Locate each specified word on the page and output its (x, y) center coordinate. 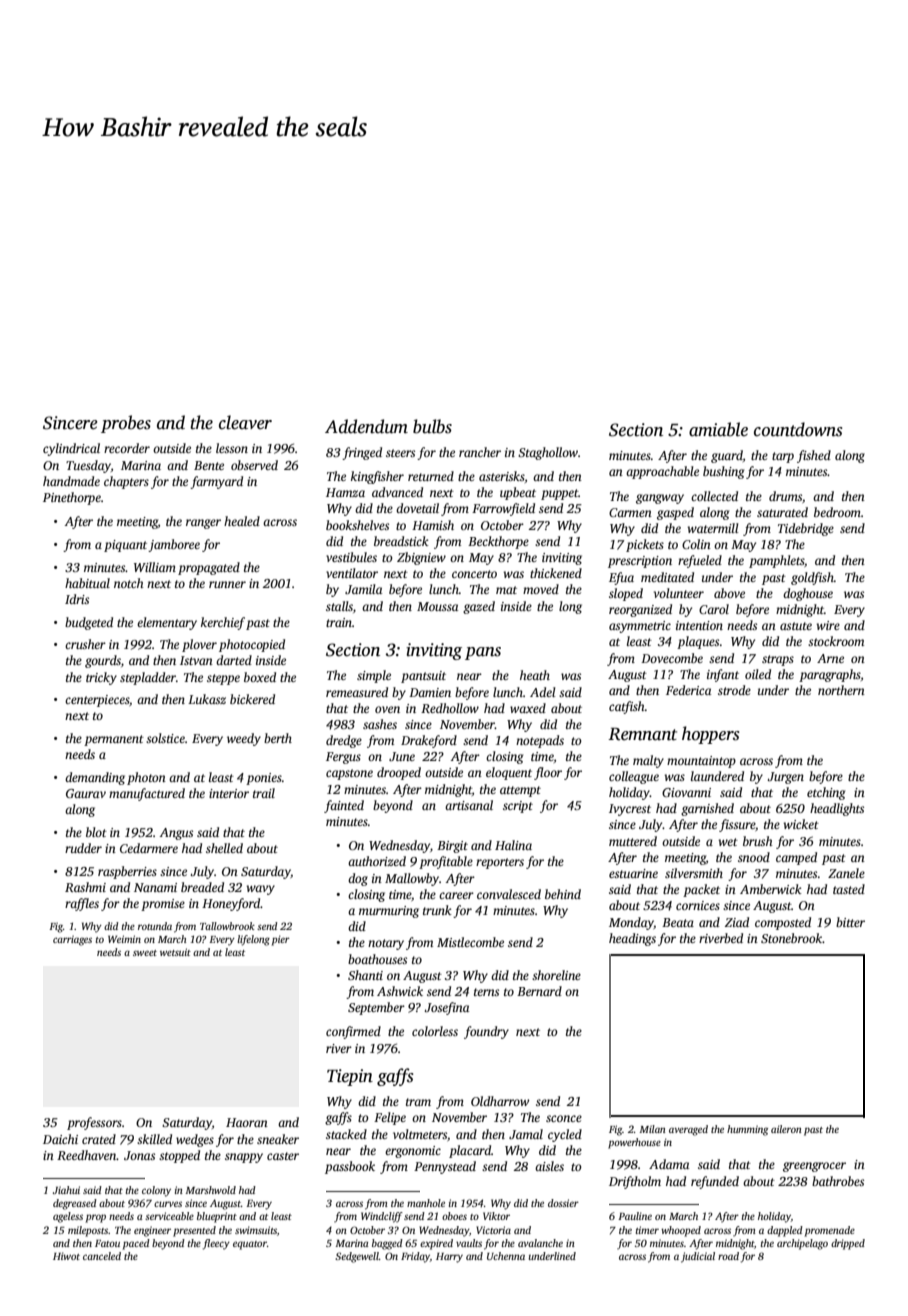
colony (156, 1191)
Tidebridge (806, 529)
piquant (125, 546)
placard (470, 1151)
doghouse (808, 594)
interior (229, 793)
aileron (786, 1129)
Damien (430, 692)
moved (541, 589)
